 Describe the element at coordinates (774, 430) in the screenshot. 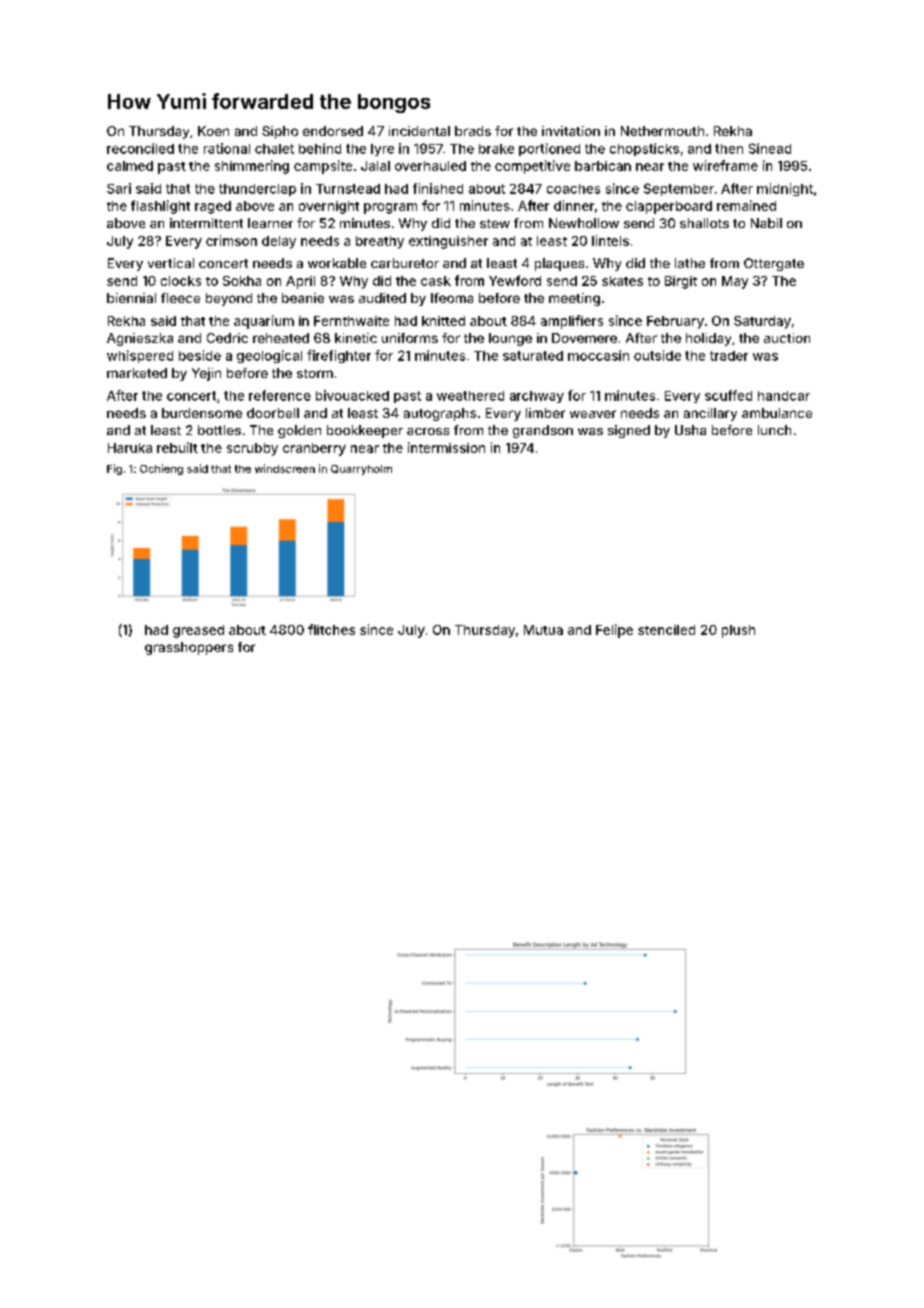

I see `lunch` at that location.
